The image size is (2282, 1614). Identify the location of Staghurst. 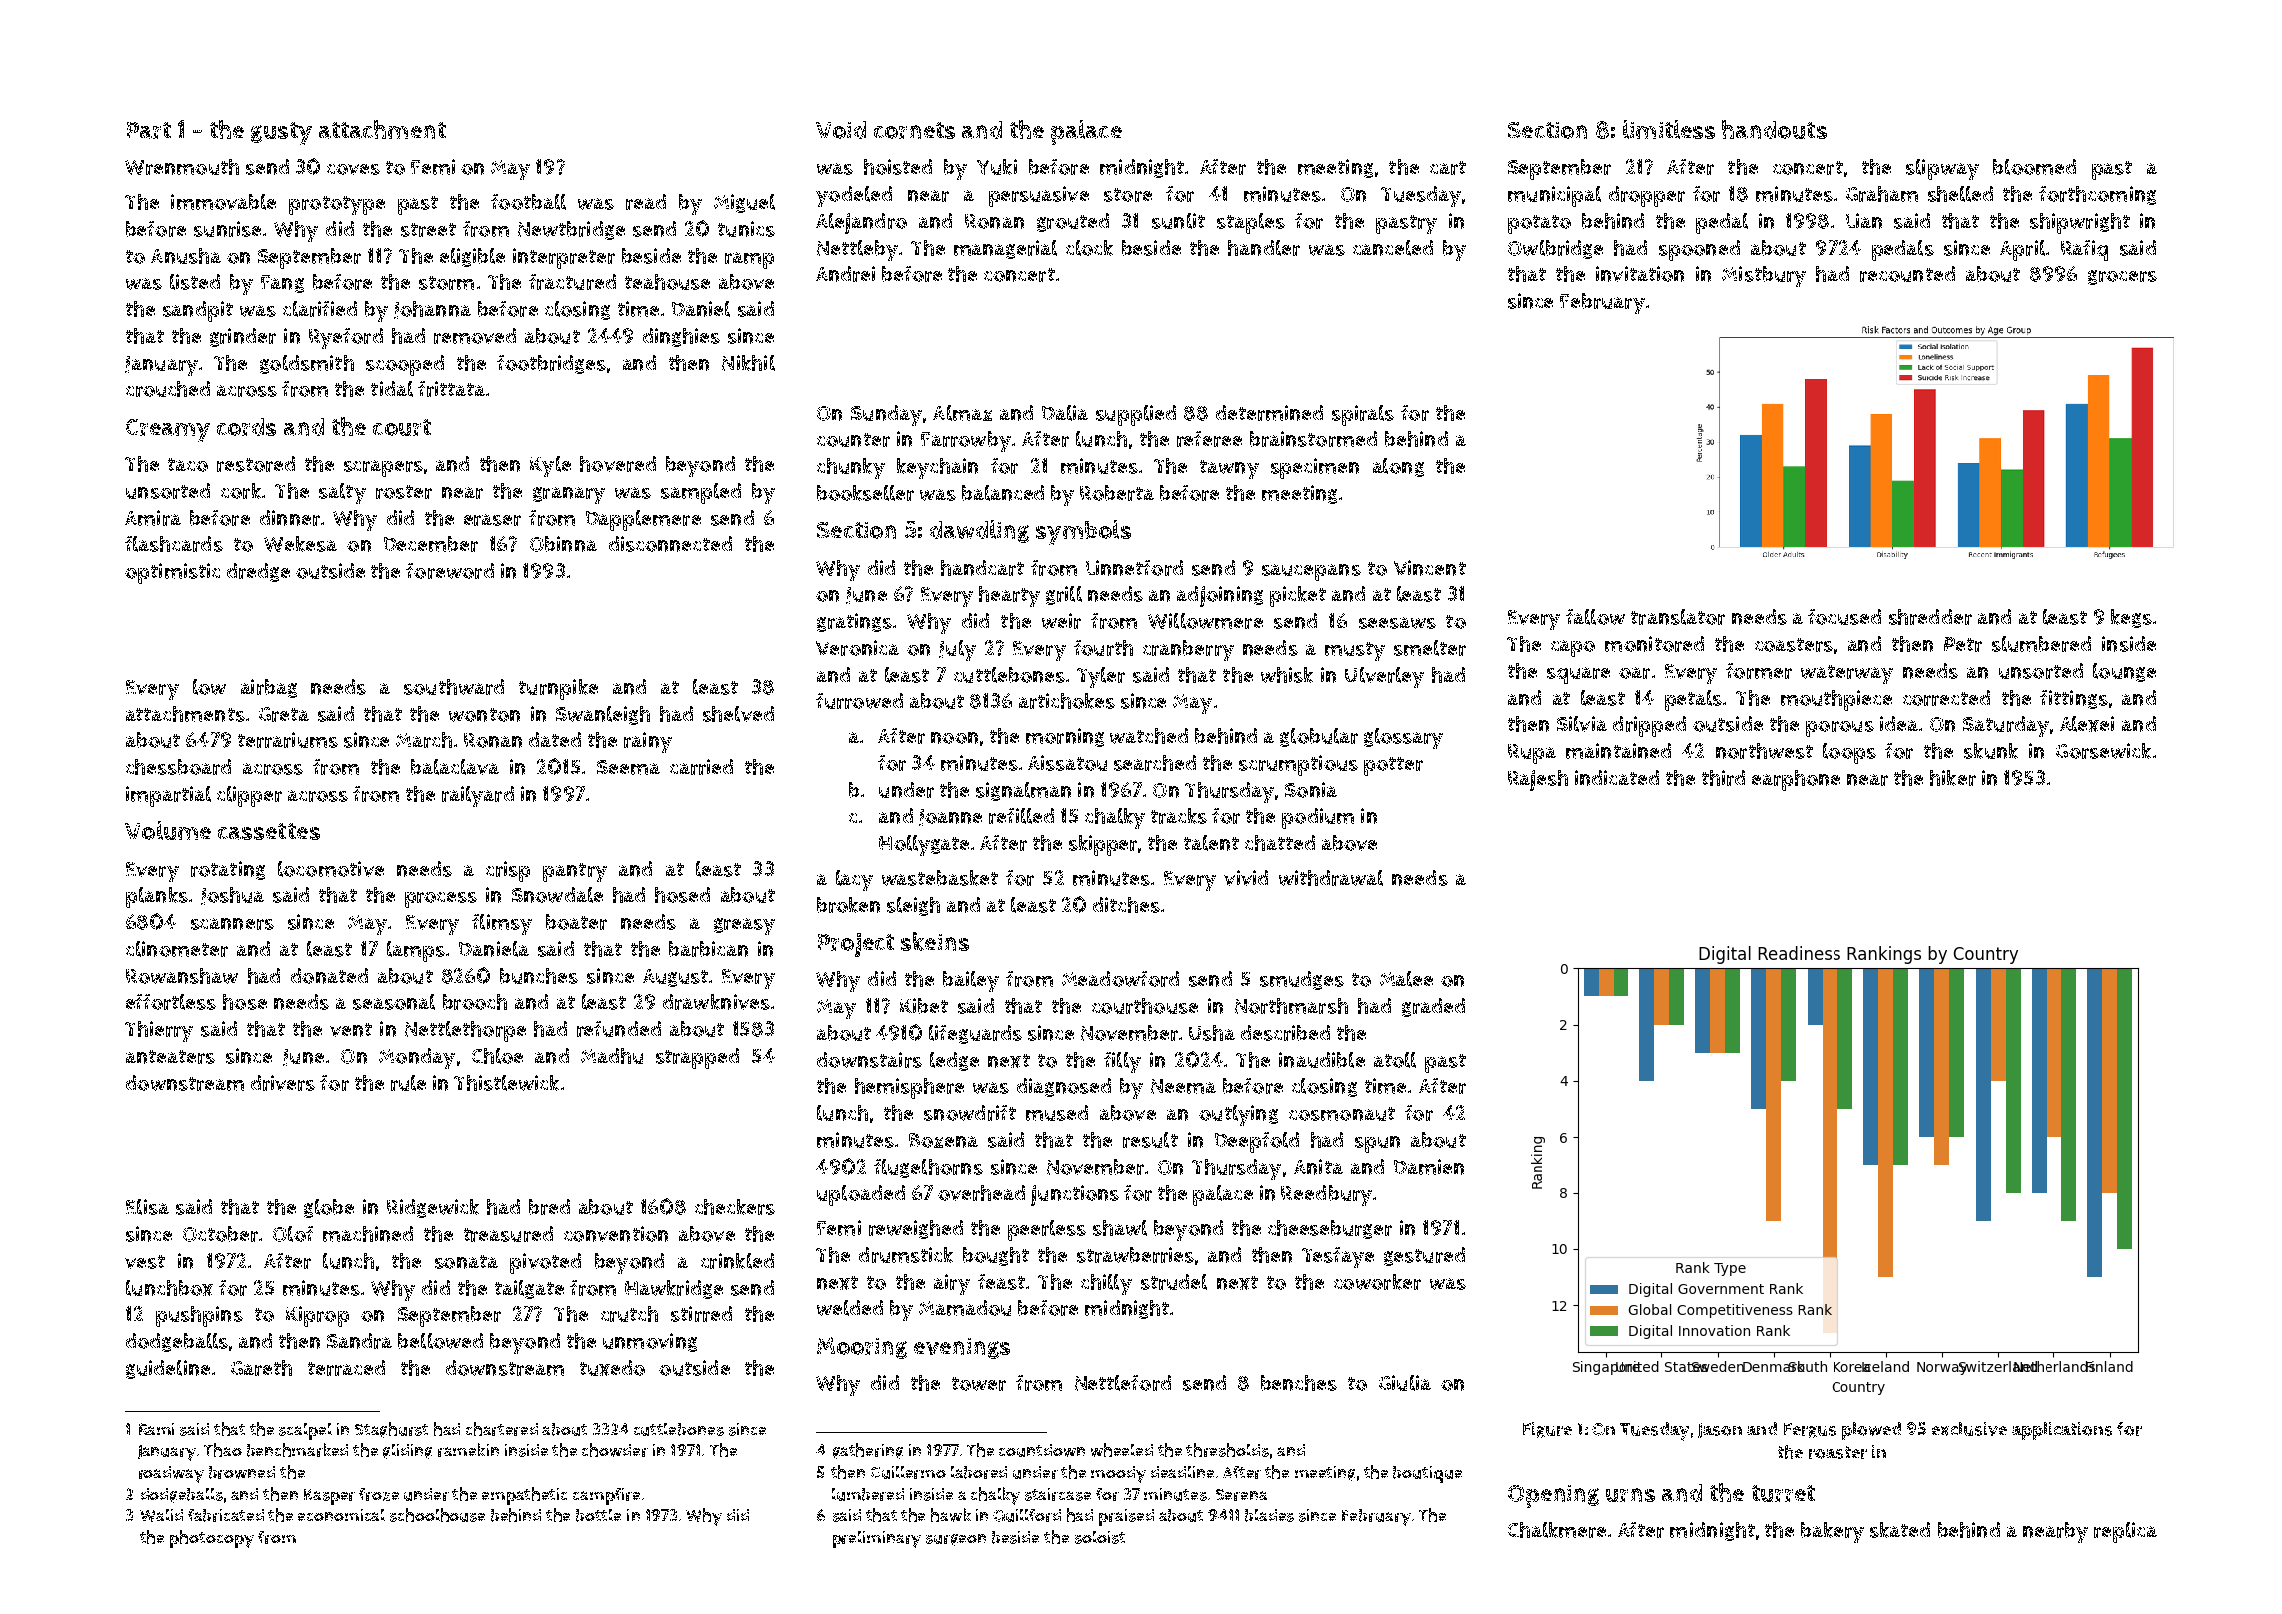
(391, 1430).
